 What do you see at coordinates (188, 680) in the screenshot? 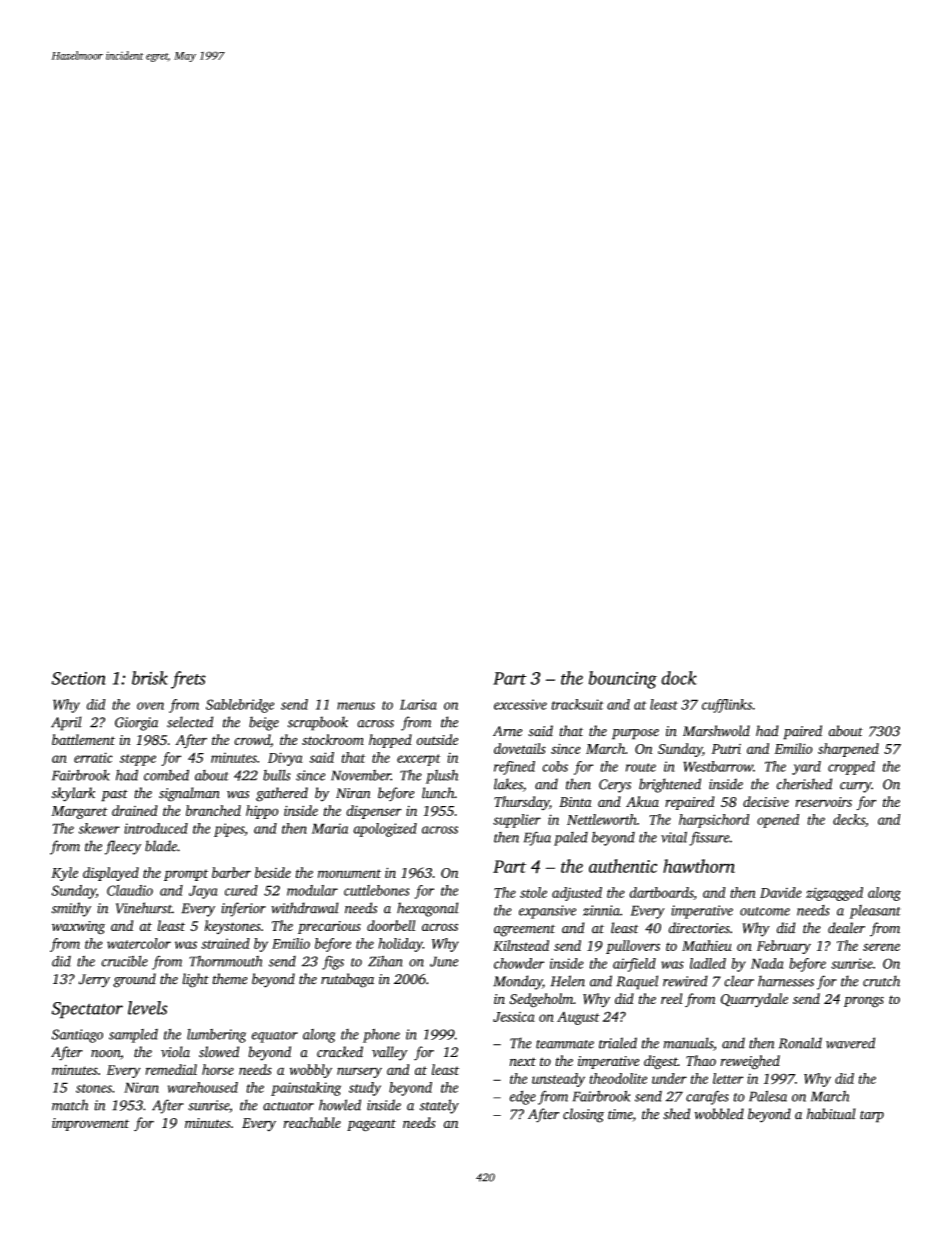
I see `frets` at bounding box center [188, 680].
